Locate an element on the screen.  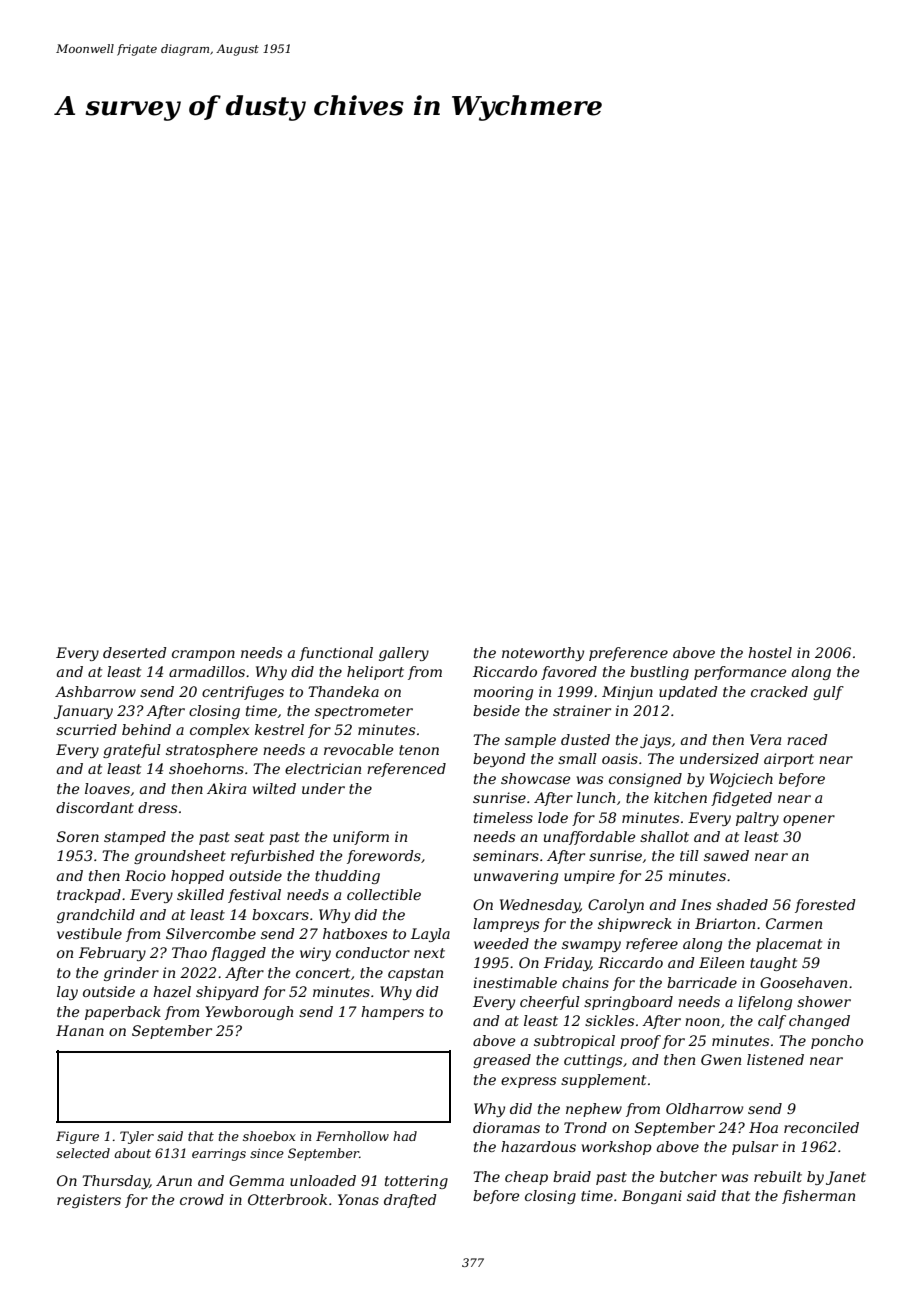
forested is located at coordinates (825, 906).
